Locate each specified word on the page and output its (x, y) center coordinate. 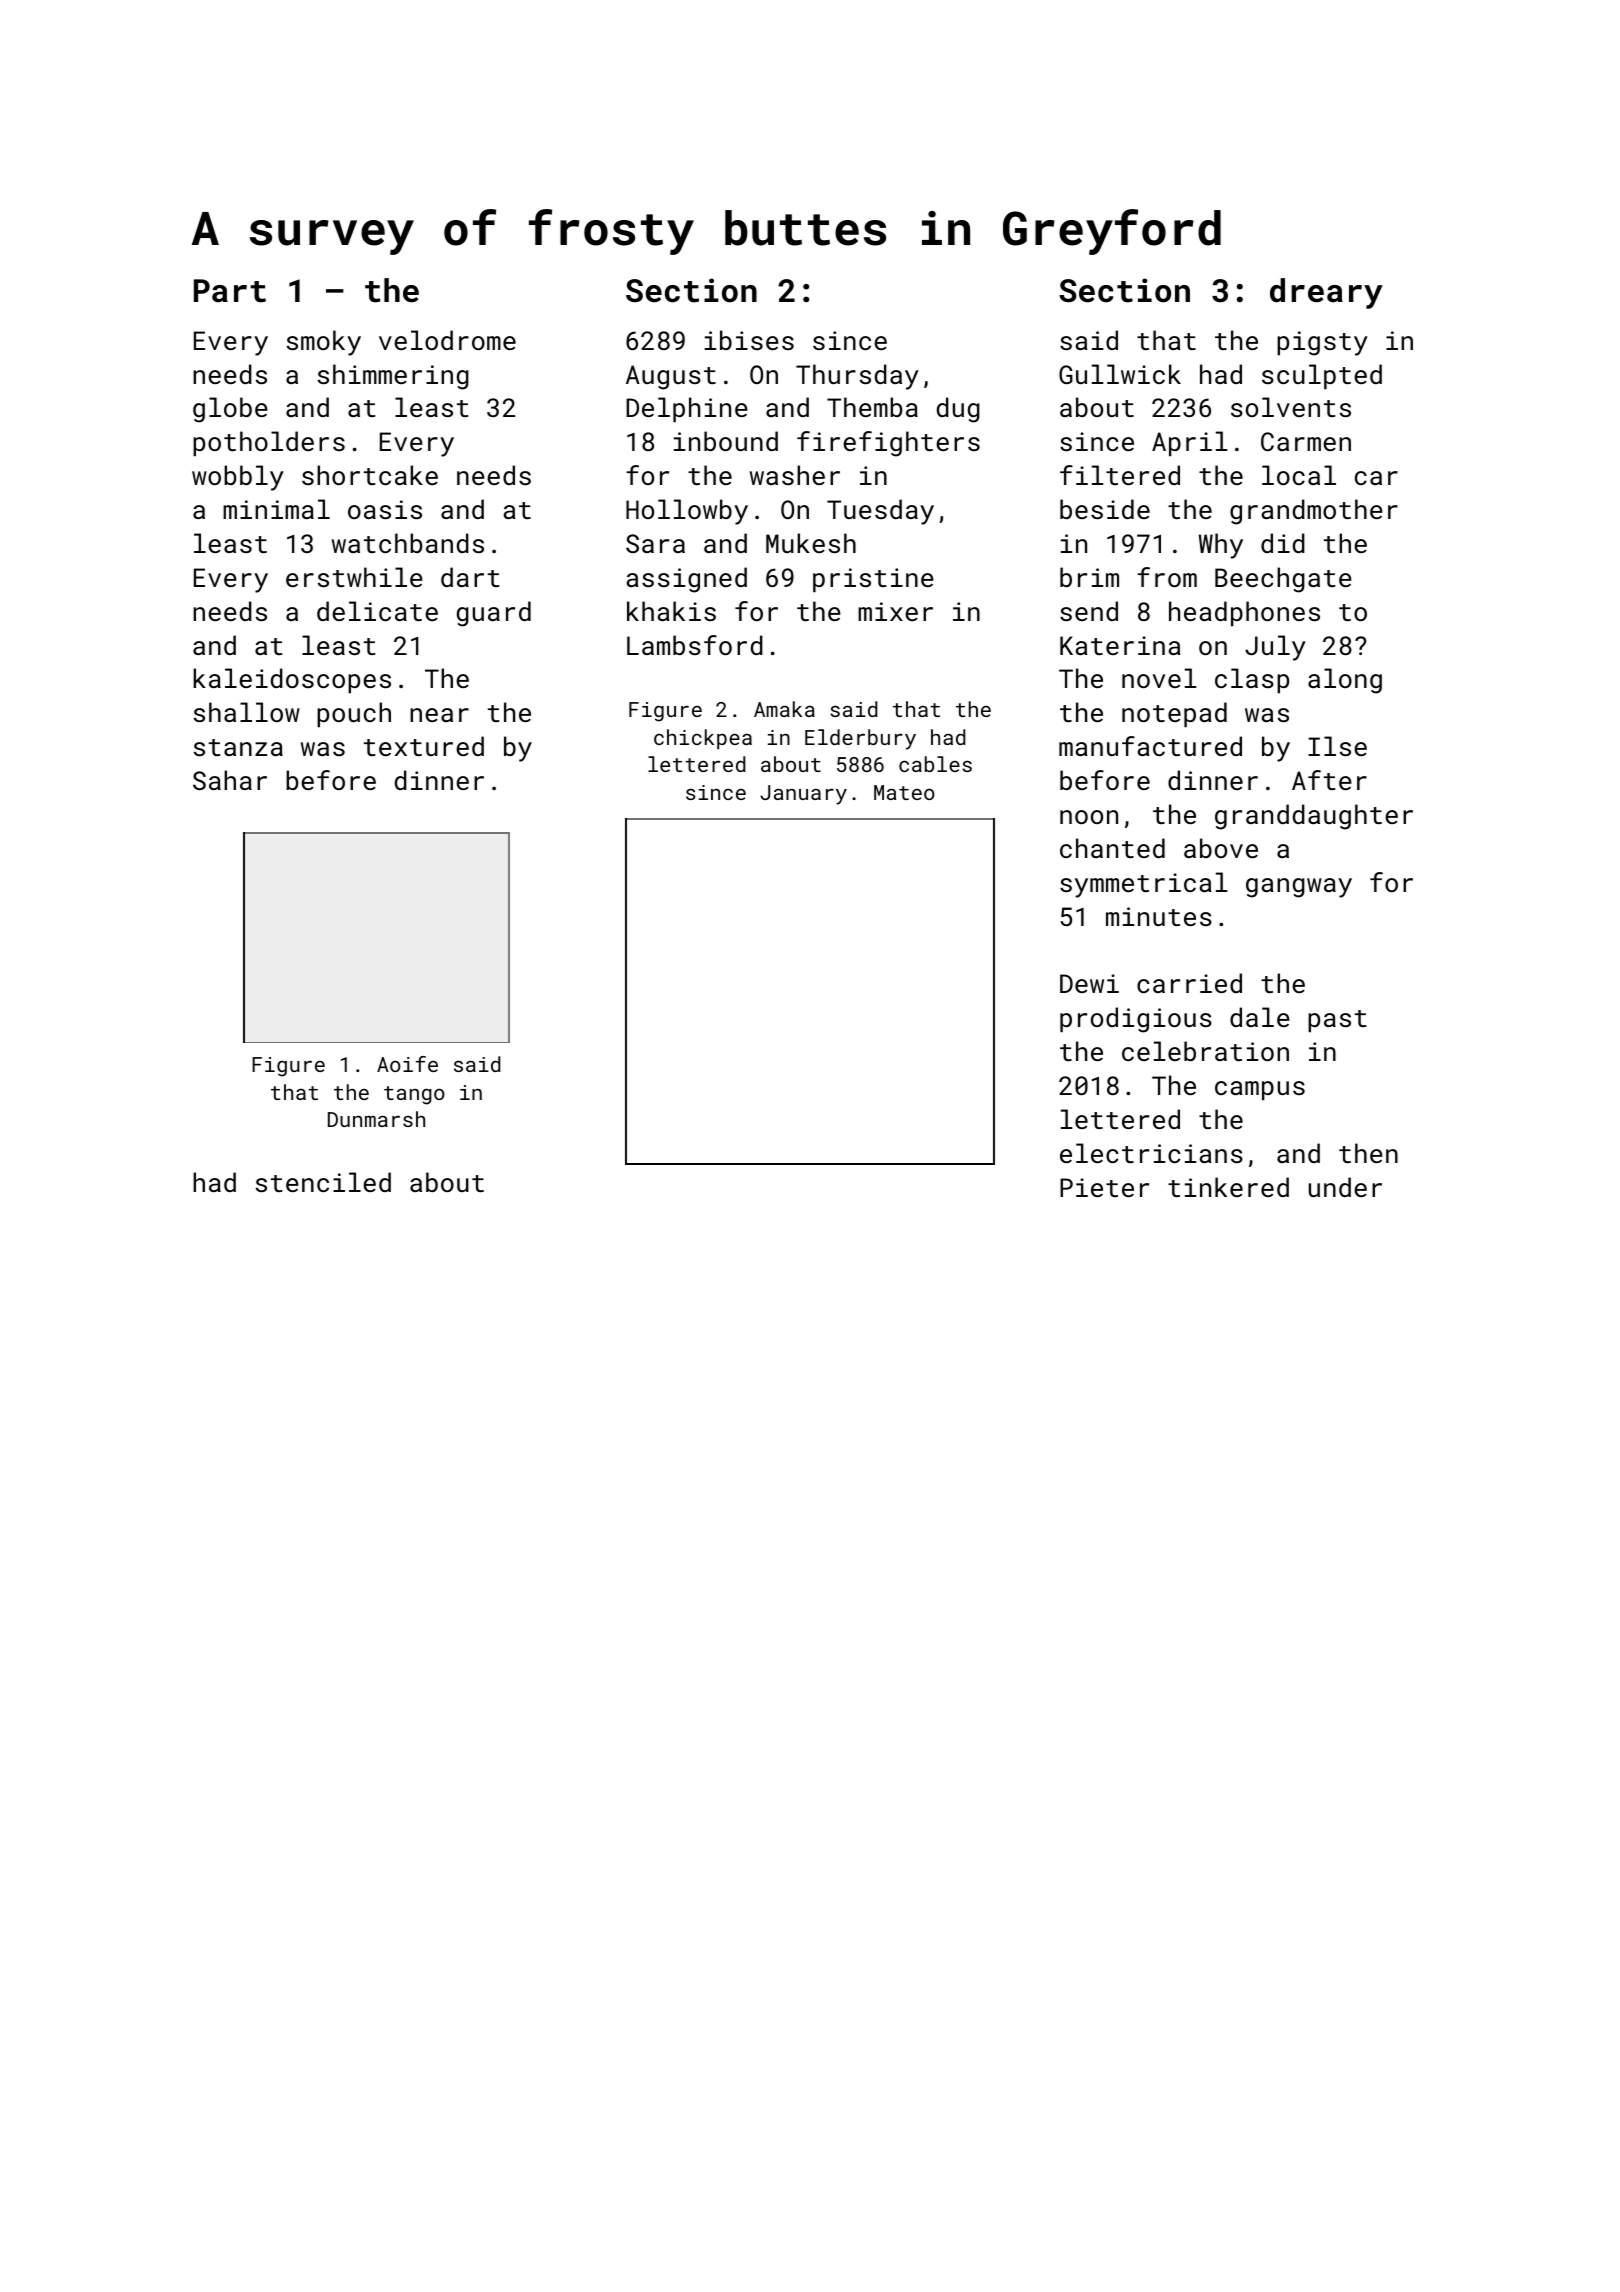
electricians (1151, 1153)
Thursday (857, 377)
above (1221, 848)
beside (1105, 509)
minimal (276, 509)
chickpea (703, 739)
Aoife (407, 1064)
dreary (1326, 293)
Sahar (230, 780)
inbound (726, 441)
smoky (324, 343)
